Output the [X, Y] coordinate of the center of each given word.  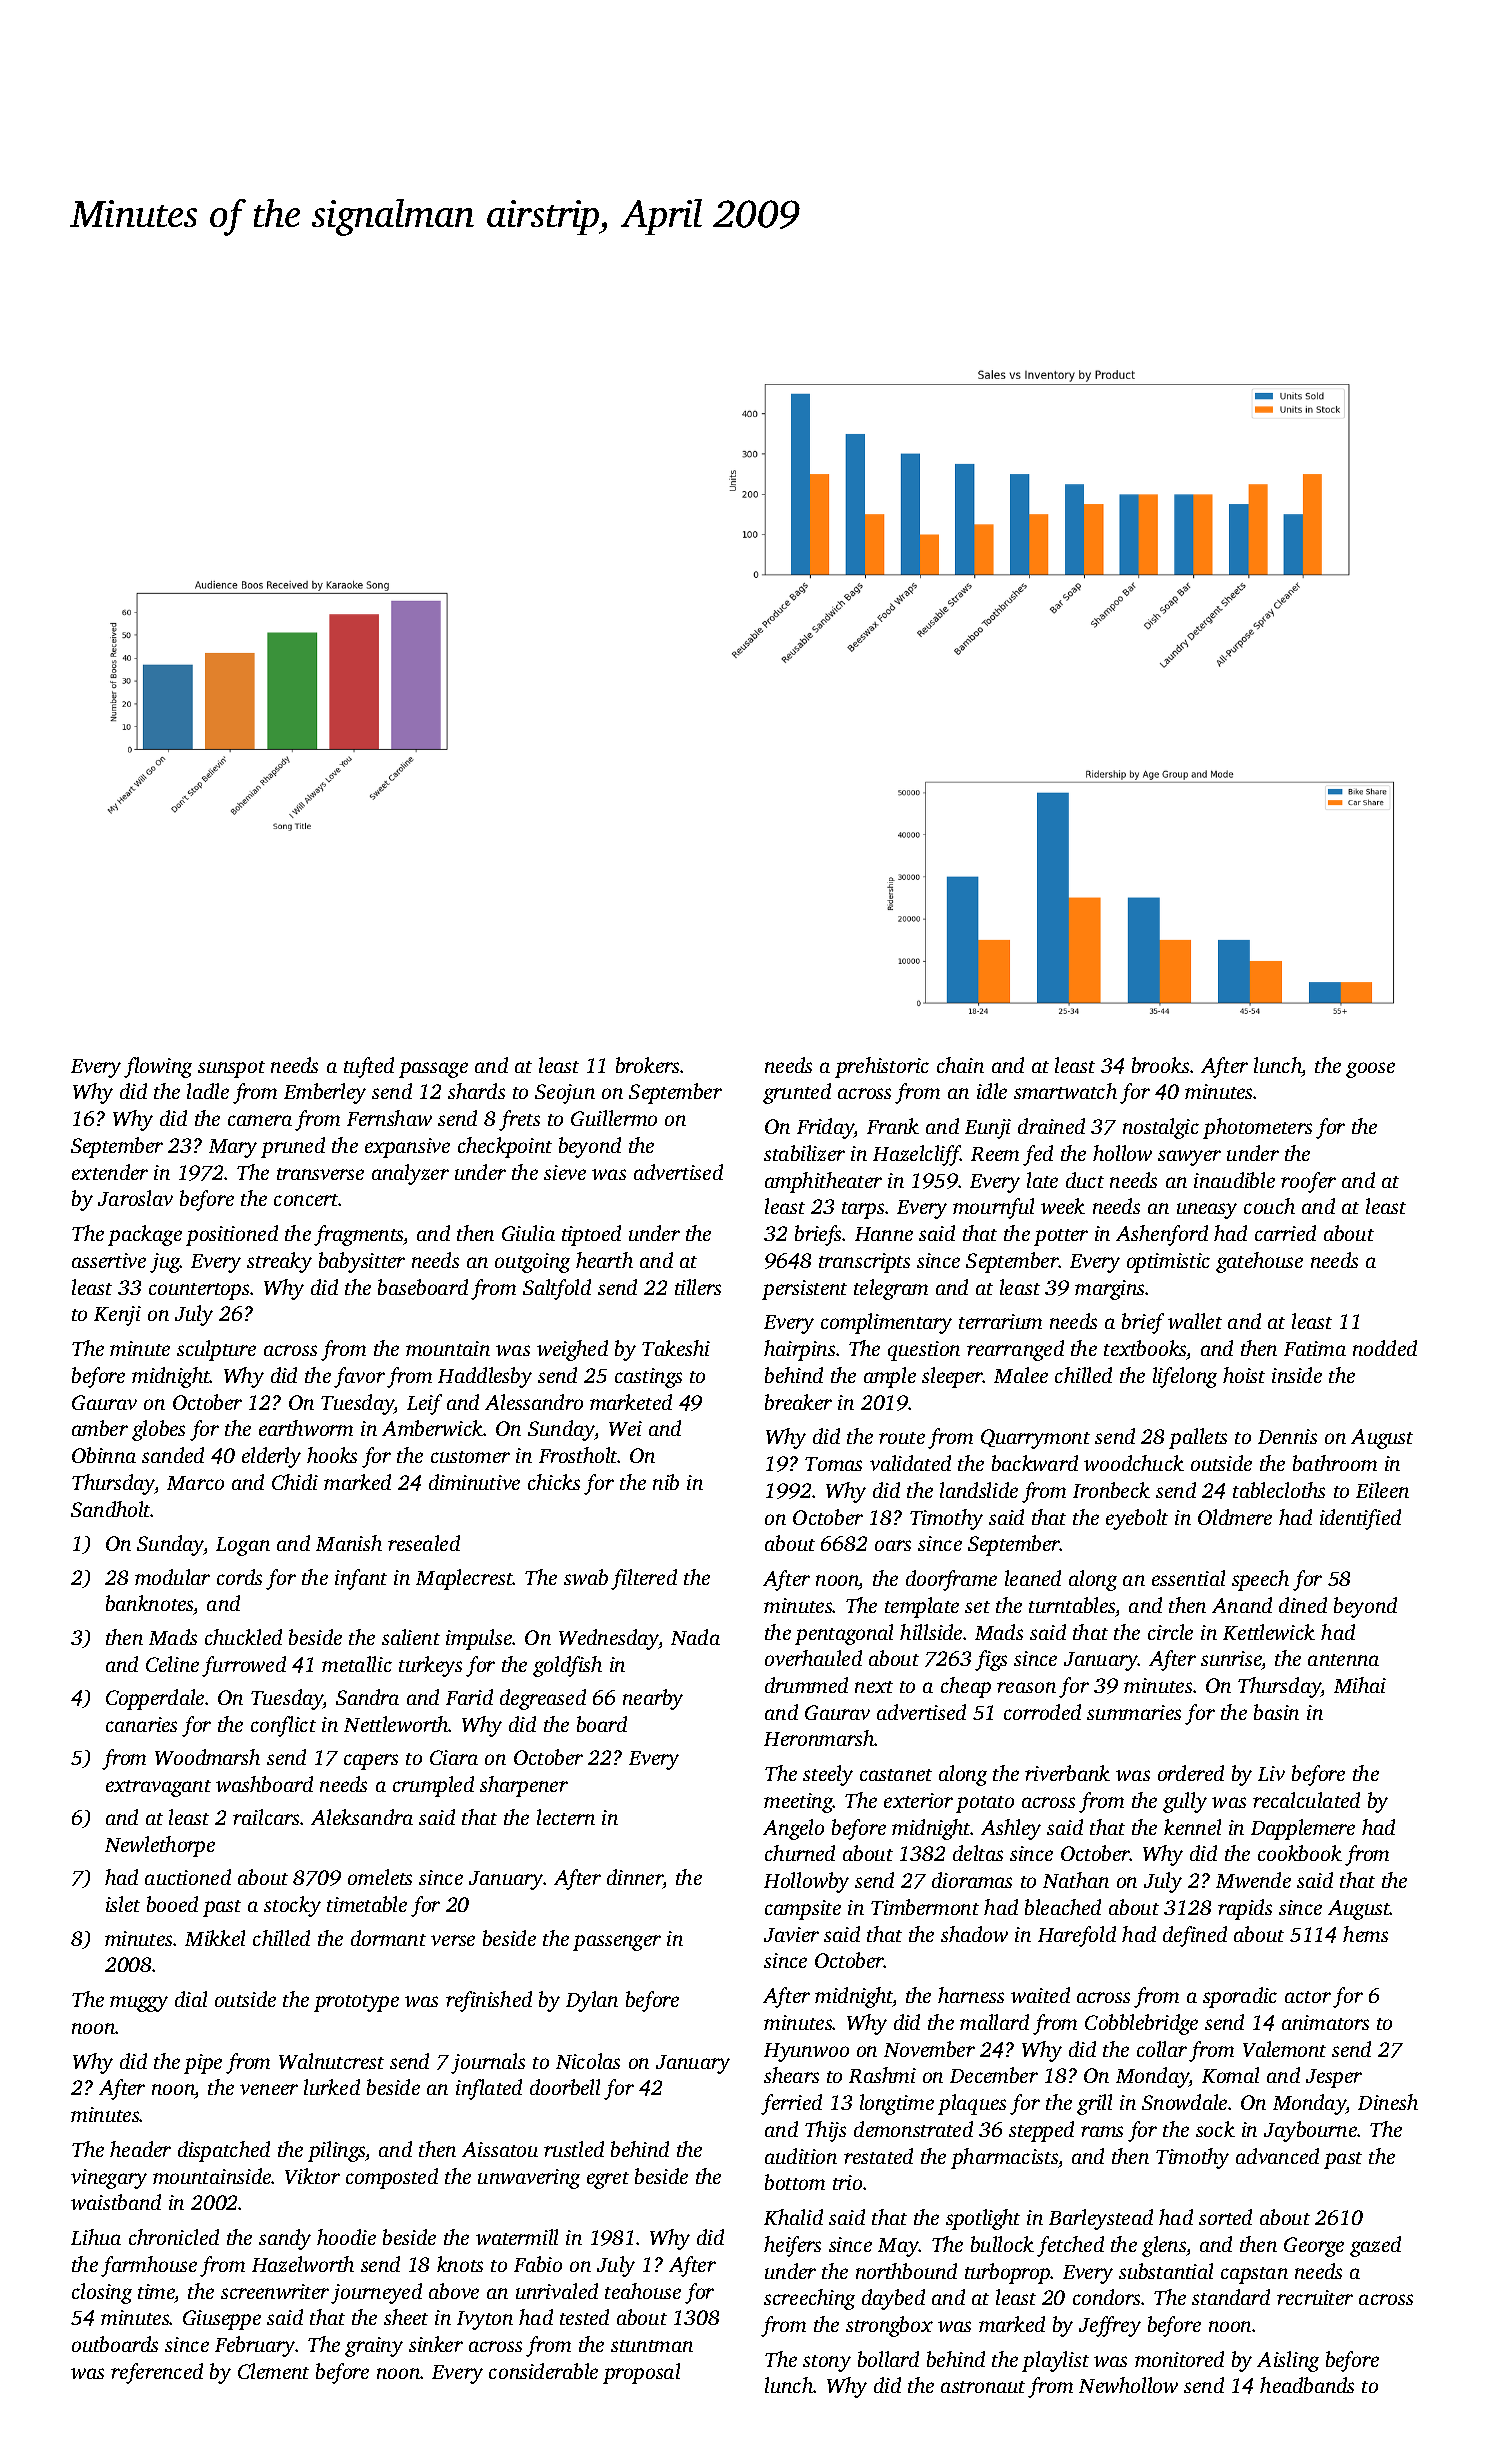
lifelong [1185, 1377]
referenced [157, 2373]
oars [893, 1545]
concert [306, 1200]
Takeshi [676, 1348]
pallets [1198, 1438]
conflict [283, 1726]
